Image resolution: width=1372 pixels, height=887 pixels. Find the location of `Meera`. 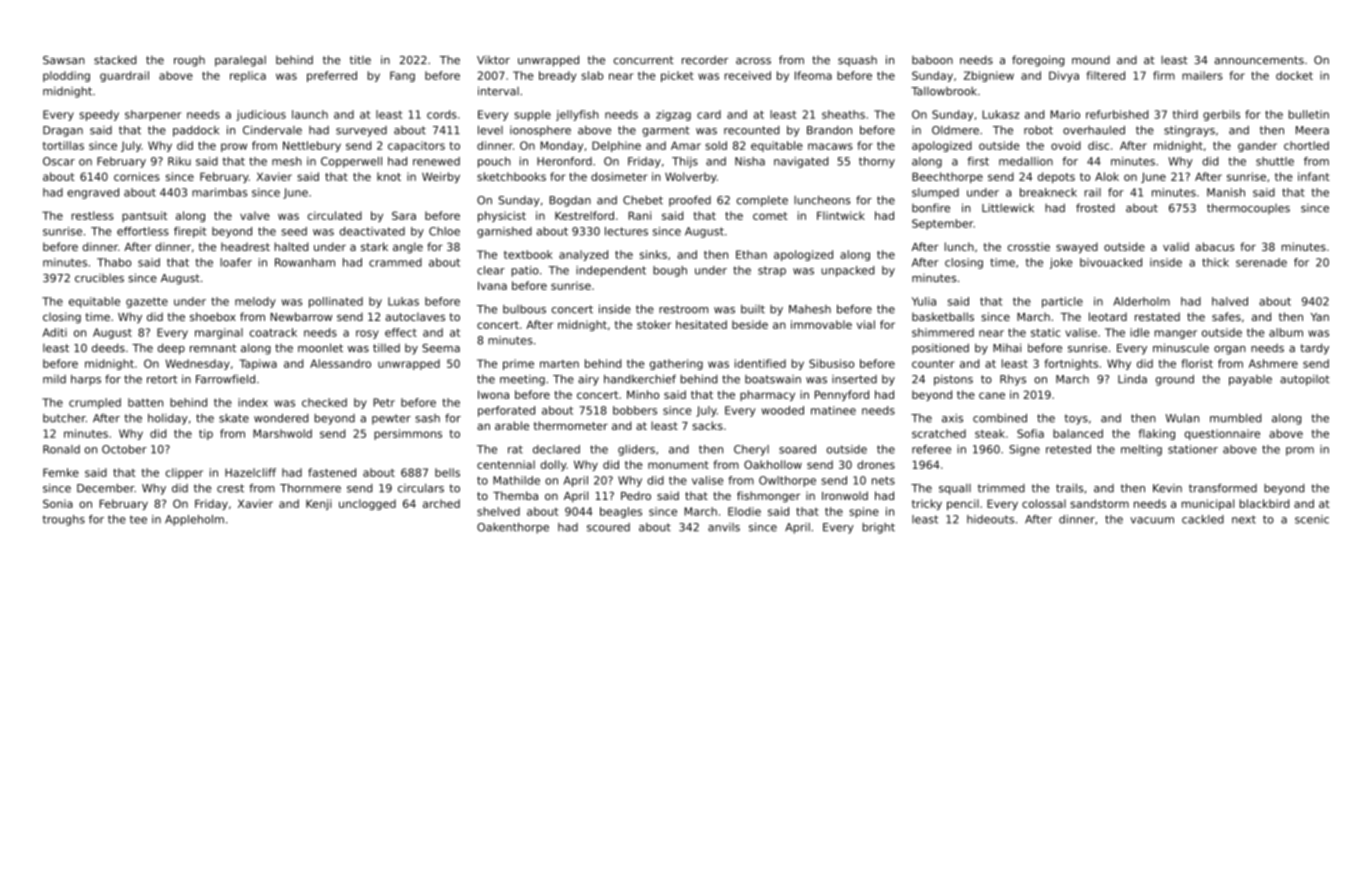

Meera is located at coordinates (1312, 130).
